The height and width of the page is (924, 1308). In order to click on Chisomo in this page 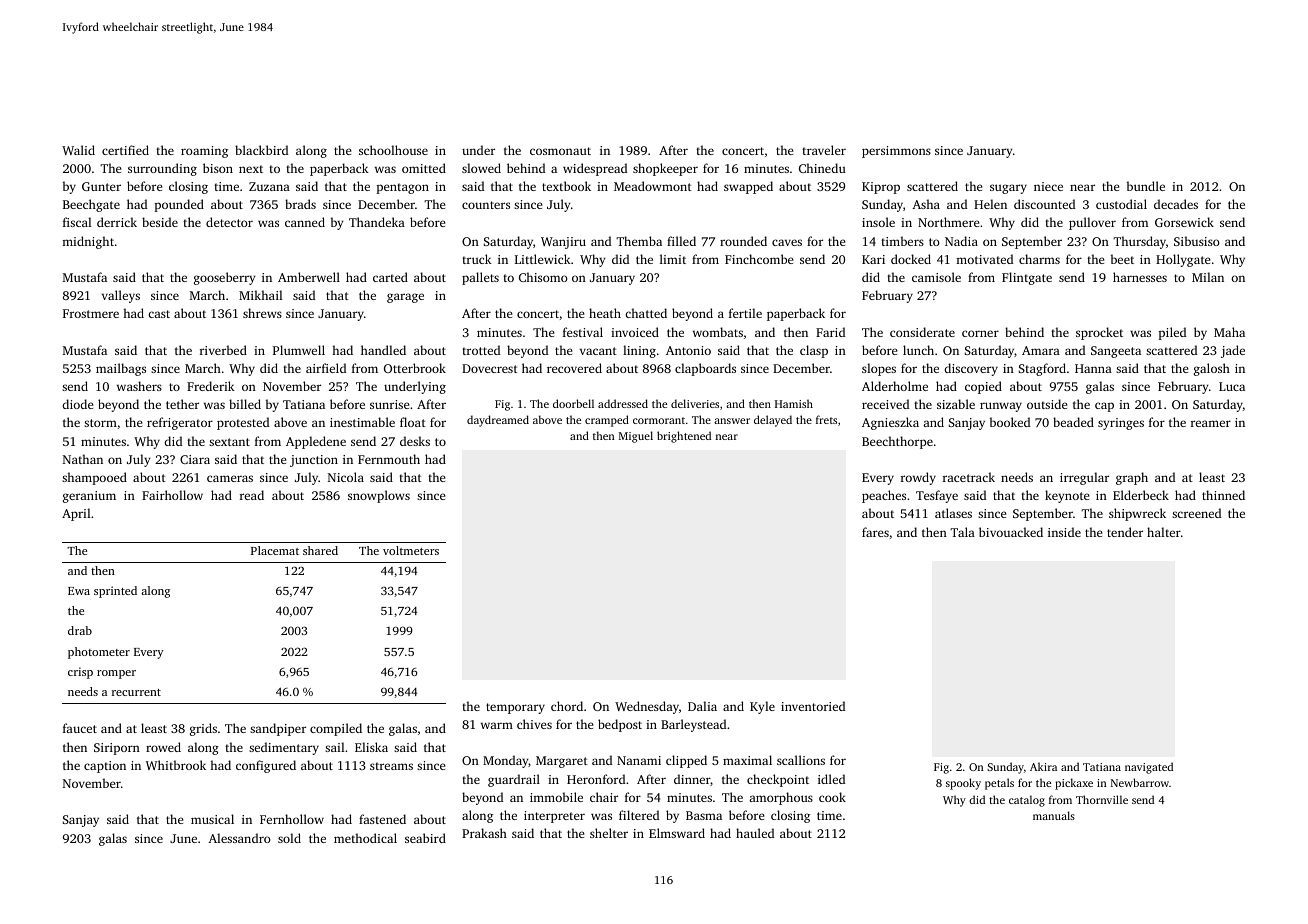, I will do `click(543, 277)`.
